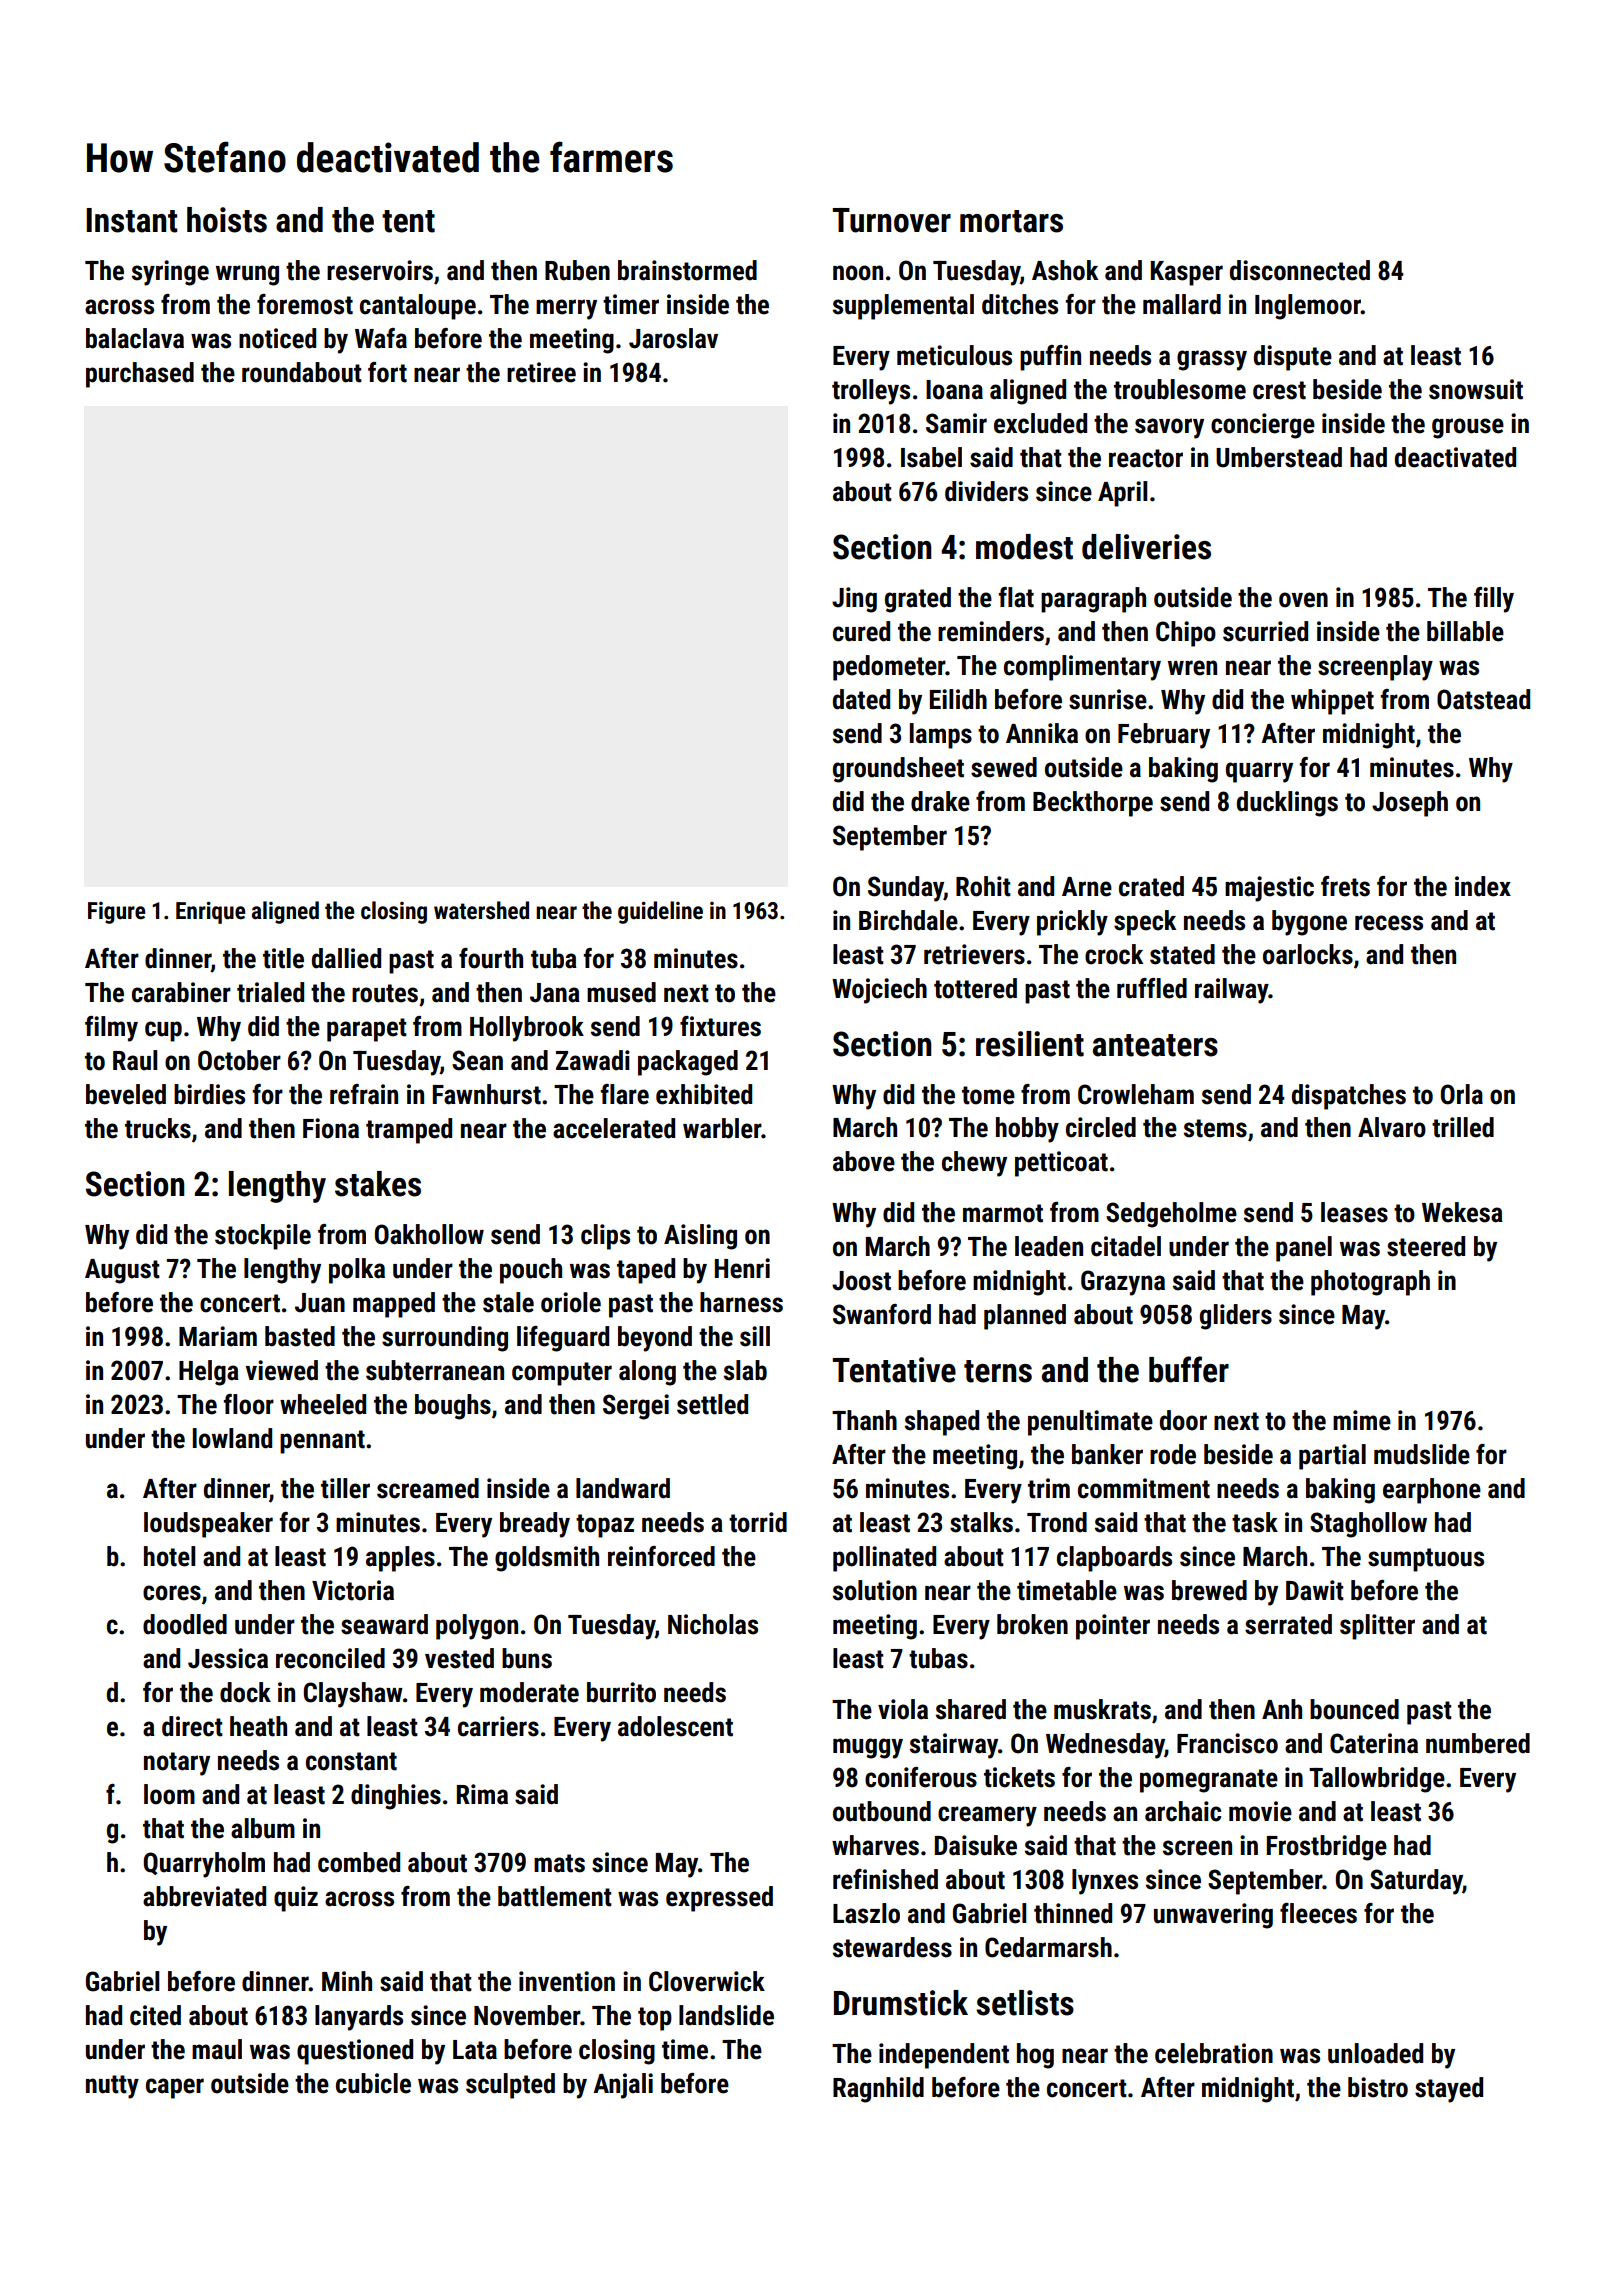 Image resolution: width=1620 pixels, height=2292 pixels. I want to click on whippet, so click(1332, 702).
